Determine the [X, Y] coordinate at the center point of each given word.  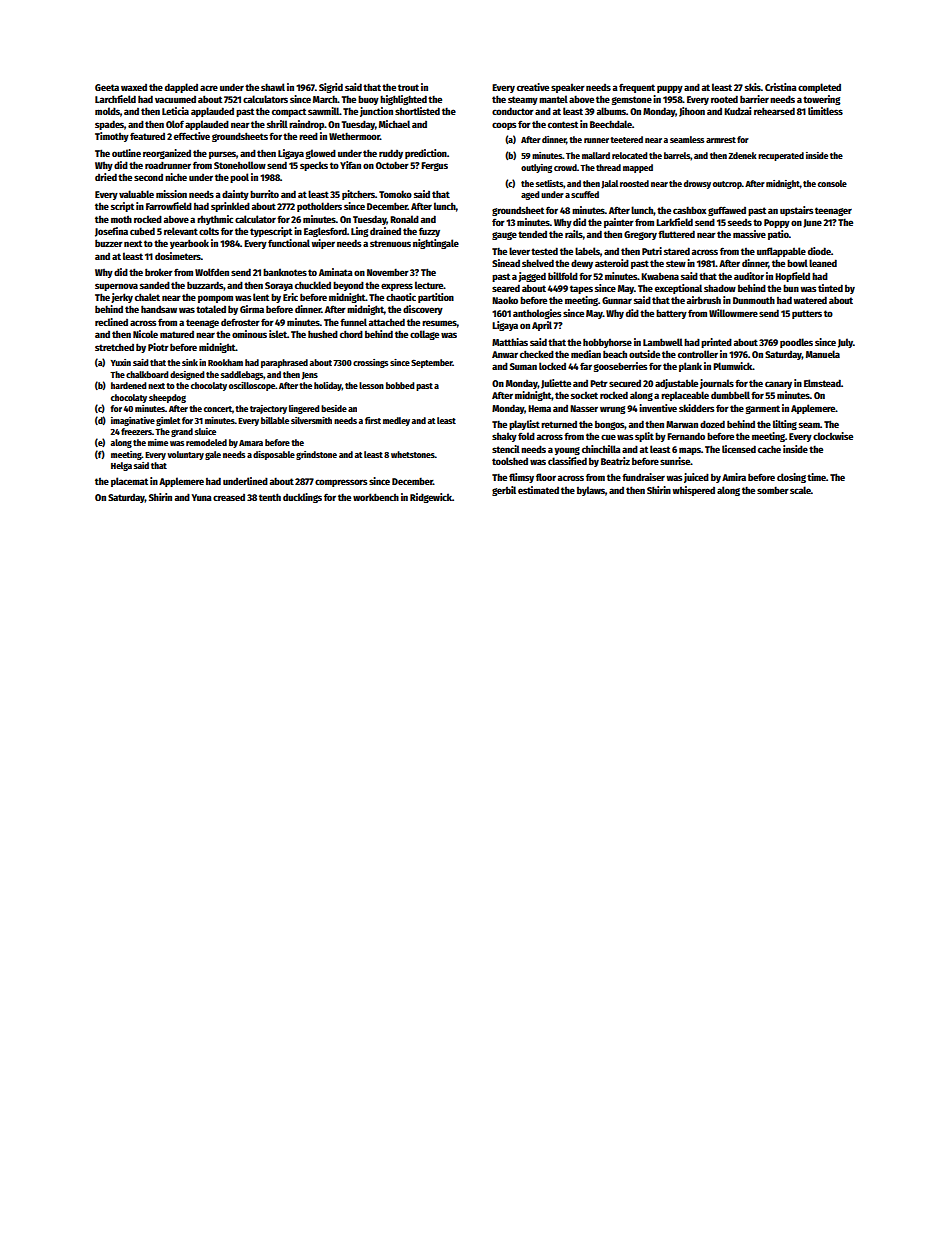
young [567, 451]
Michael [394, 124]
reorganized [167, 154]
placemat [129, 482]
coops [504, 126]
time [816, 477]
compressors [341, 483]
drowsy [697, 184]
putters [807, 314]
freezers [136, 431]
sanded [155, 285]
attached [387, 322]
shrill [277, 124]
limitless [825, 111]
